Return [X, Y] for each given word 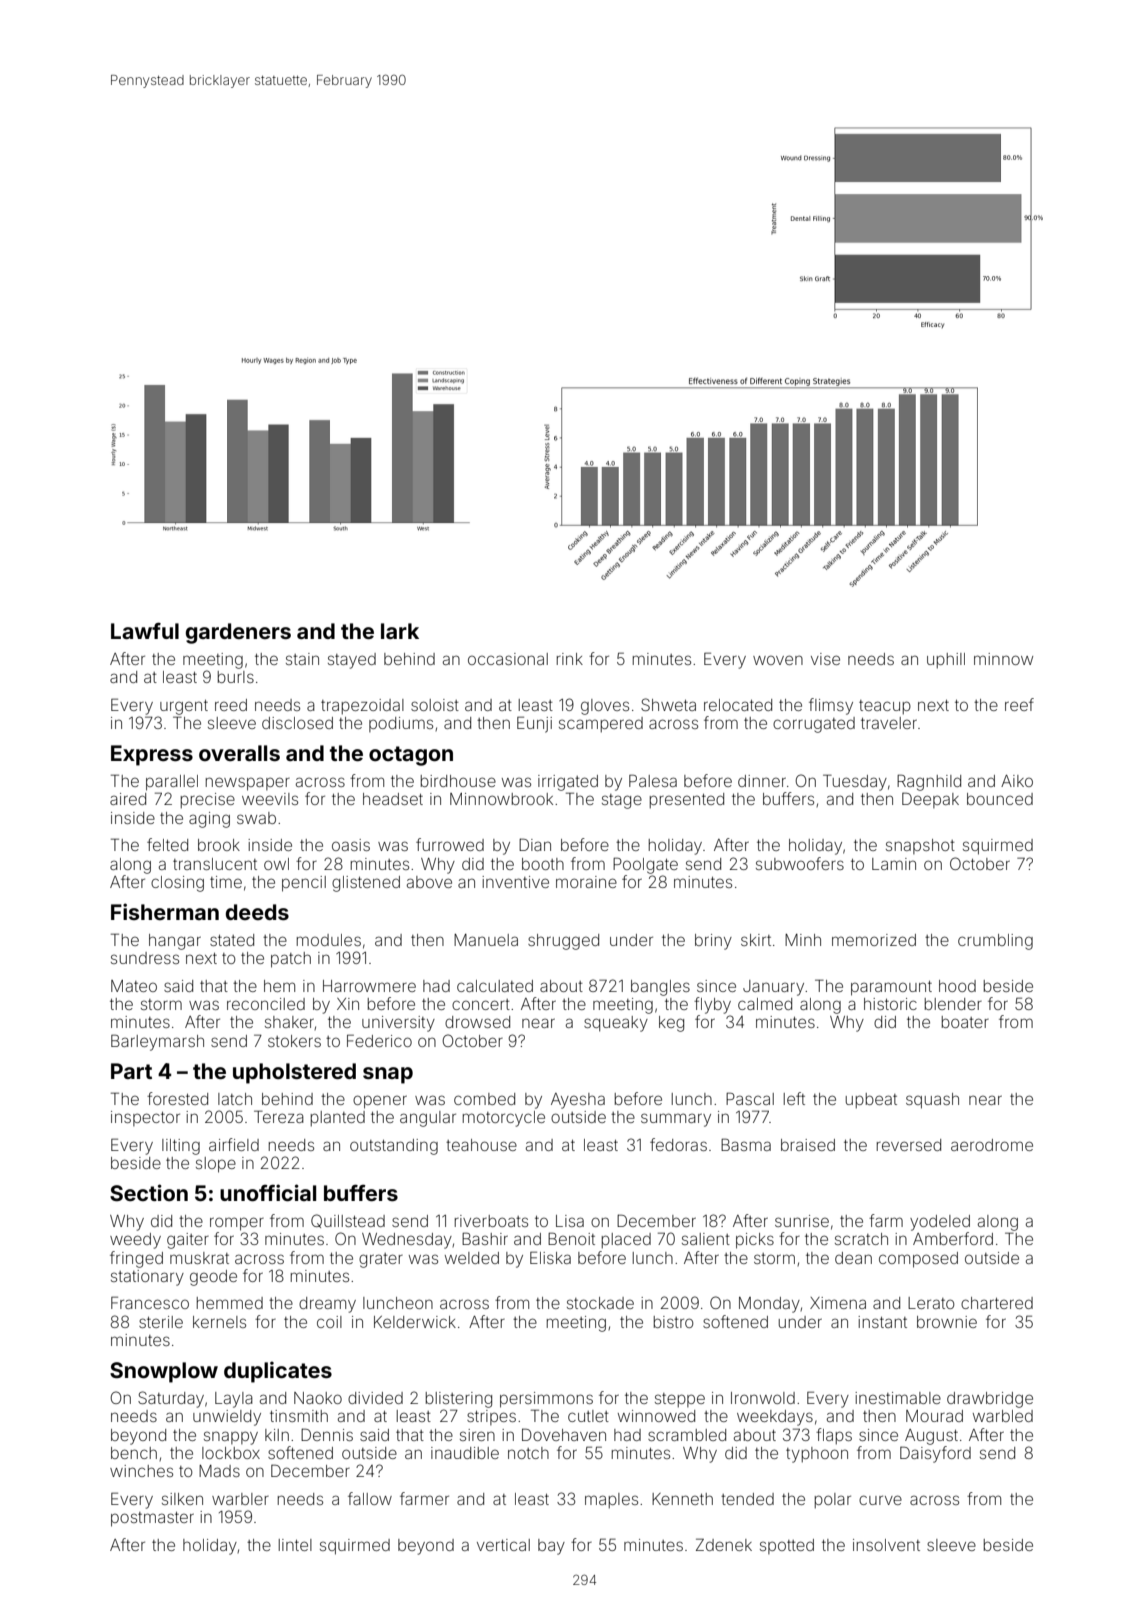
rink [570, 659]
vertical [503, 1545]
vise [825, 659]
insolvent [886, 1545]
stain [302, 659]
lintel [295, 1545]
